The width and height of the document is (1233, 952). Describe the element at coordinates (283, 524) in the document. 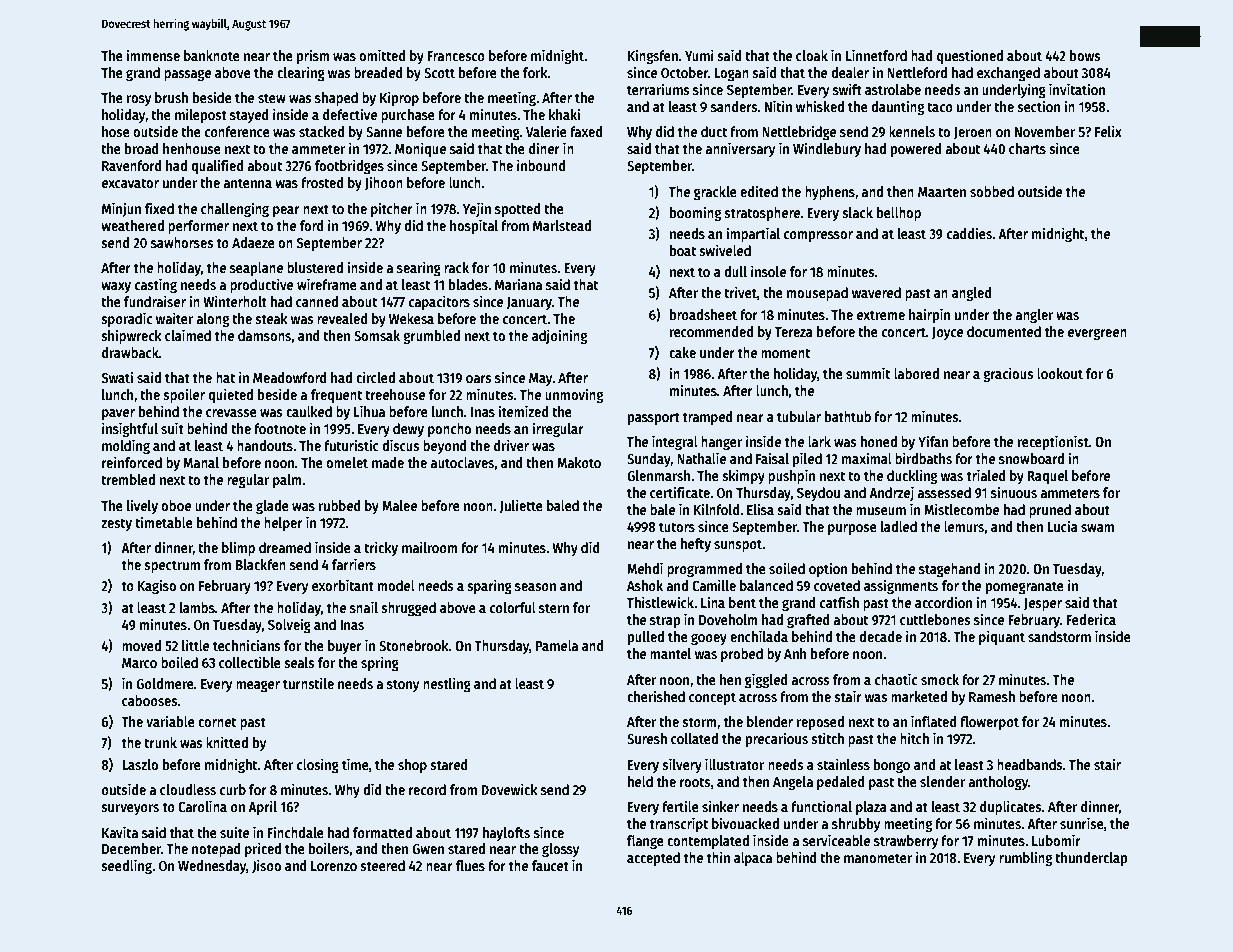

I see `helper` at that location.
